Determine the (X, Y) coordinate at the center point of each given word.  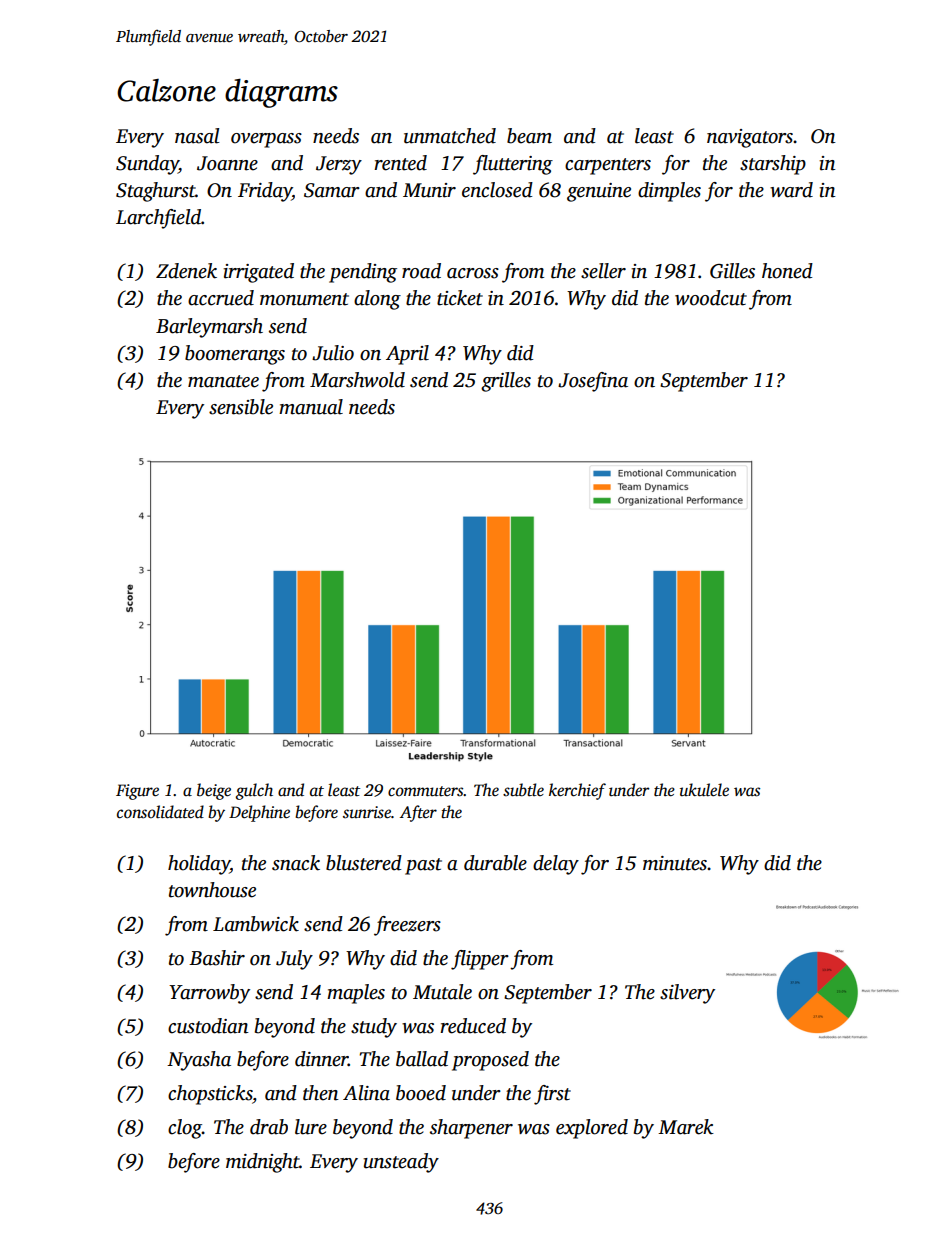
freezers (407, 926)
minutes (675, 863)
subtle (523, 790)
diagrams (281, 93)
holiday (199, 865)
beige (214, 791)
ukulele (704, 790)
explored (592, 1129)
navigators (750, 138)
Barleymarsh (209, 328)
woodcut (711, 298)
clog (185, 1129)
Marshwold (357, 380)
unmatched (450, 136)
